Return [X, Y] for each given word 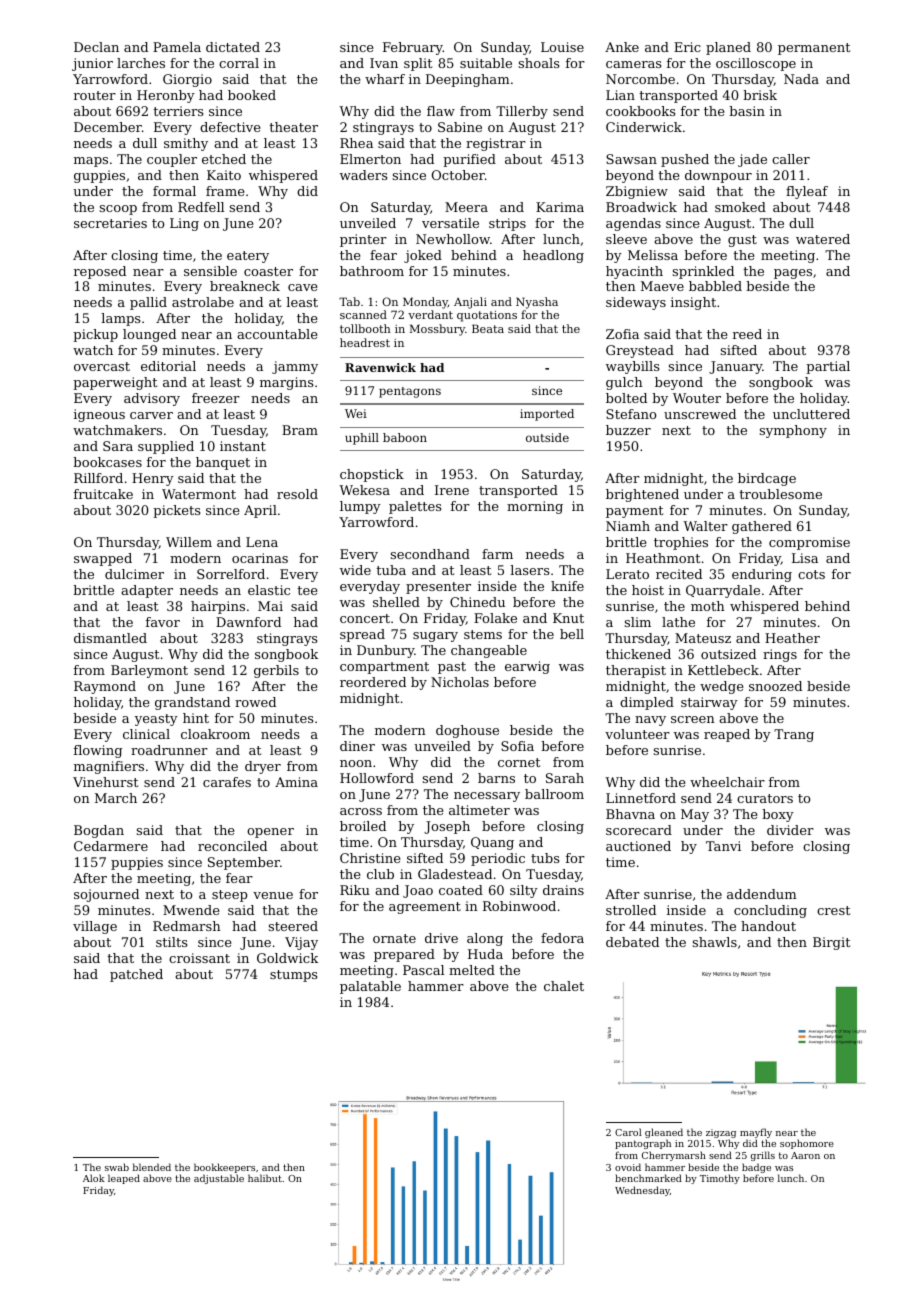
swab [117, 1167]
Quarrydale [723, 591]
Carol [628, 1132]
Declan [96, 47]
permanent [814, 49]
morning [535, 507]
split [418, 64]
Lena [262, 542]
